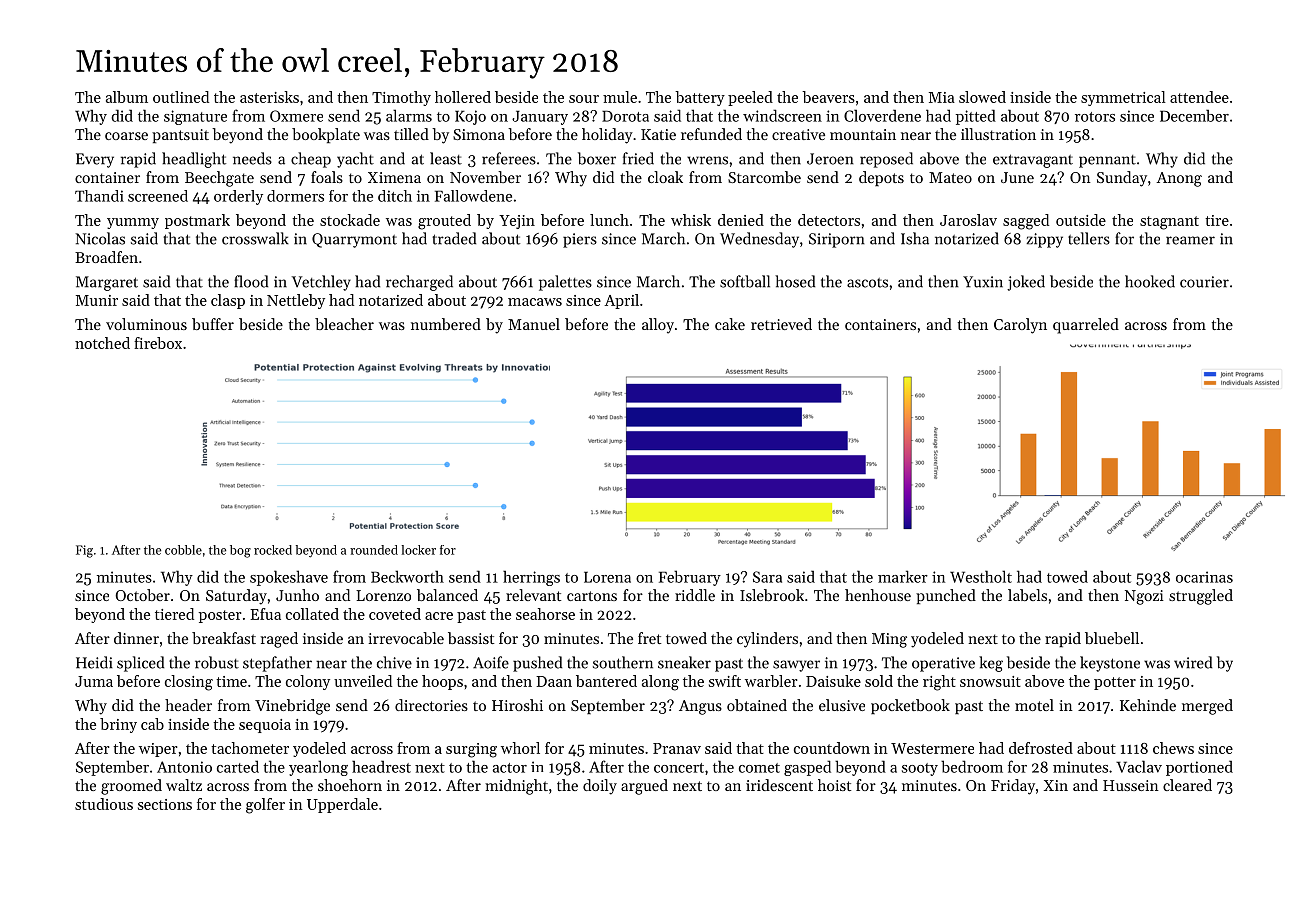 This screenshot has width=1308, height=924. What do you see at coordinates (1187, 785) in the screenshot?
I see `cleared` at bounding box center [1187, 785].
